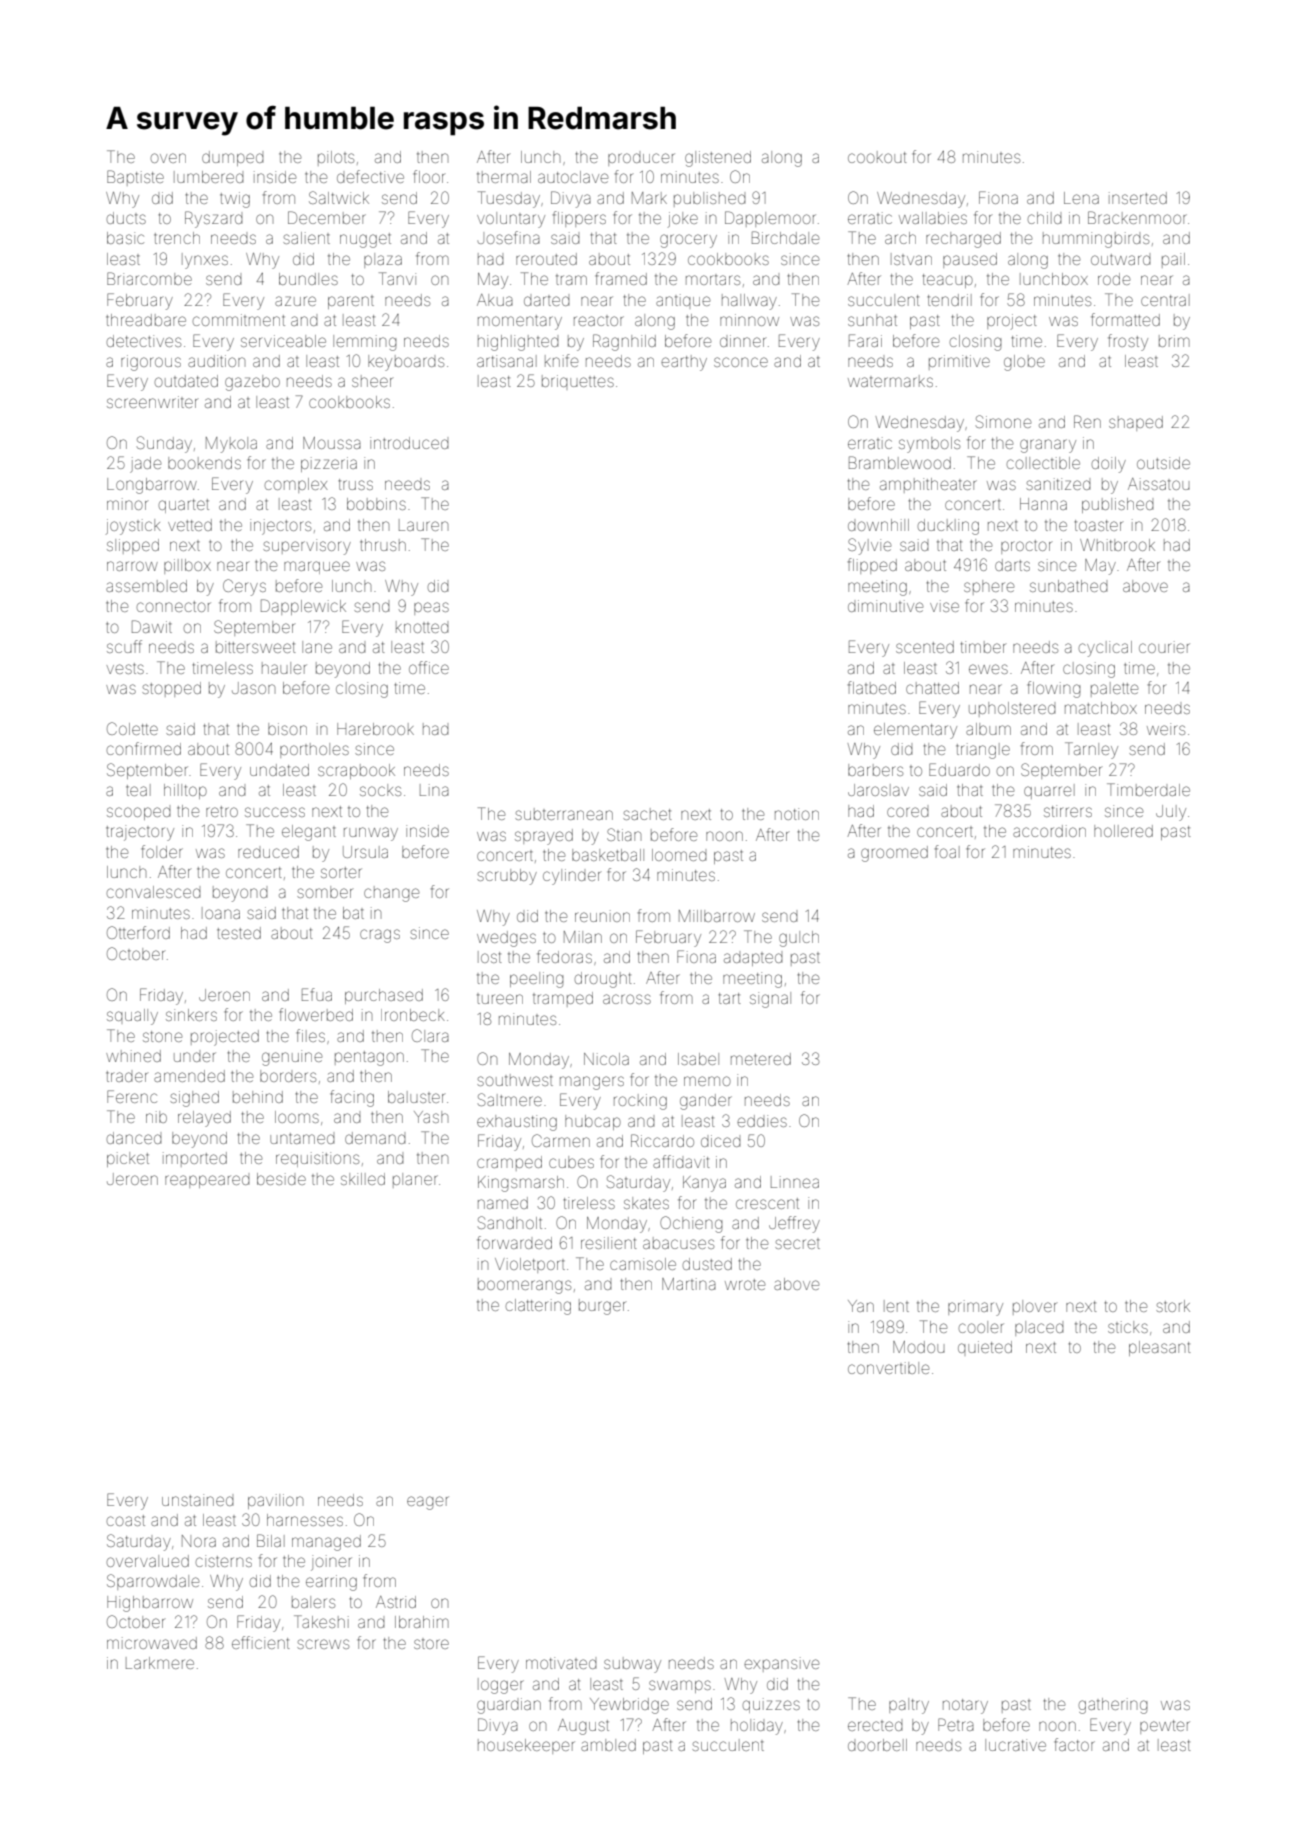 This page has height=1835, width=1297. What do you see at coordinates (152, 402) in the page?
I see `screenwriter` at bounding box center [152, 402].
